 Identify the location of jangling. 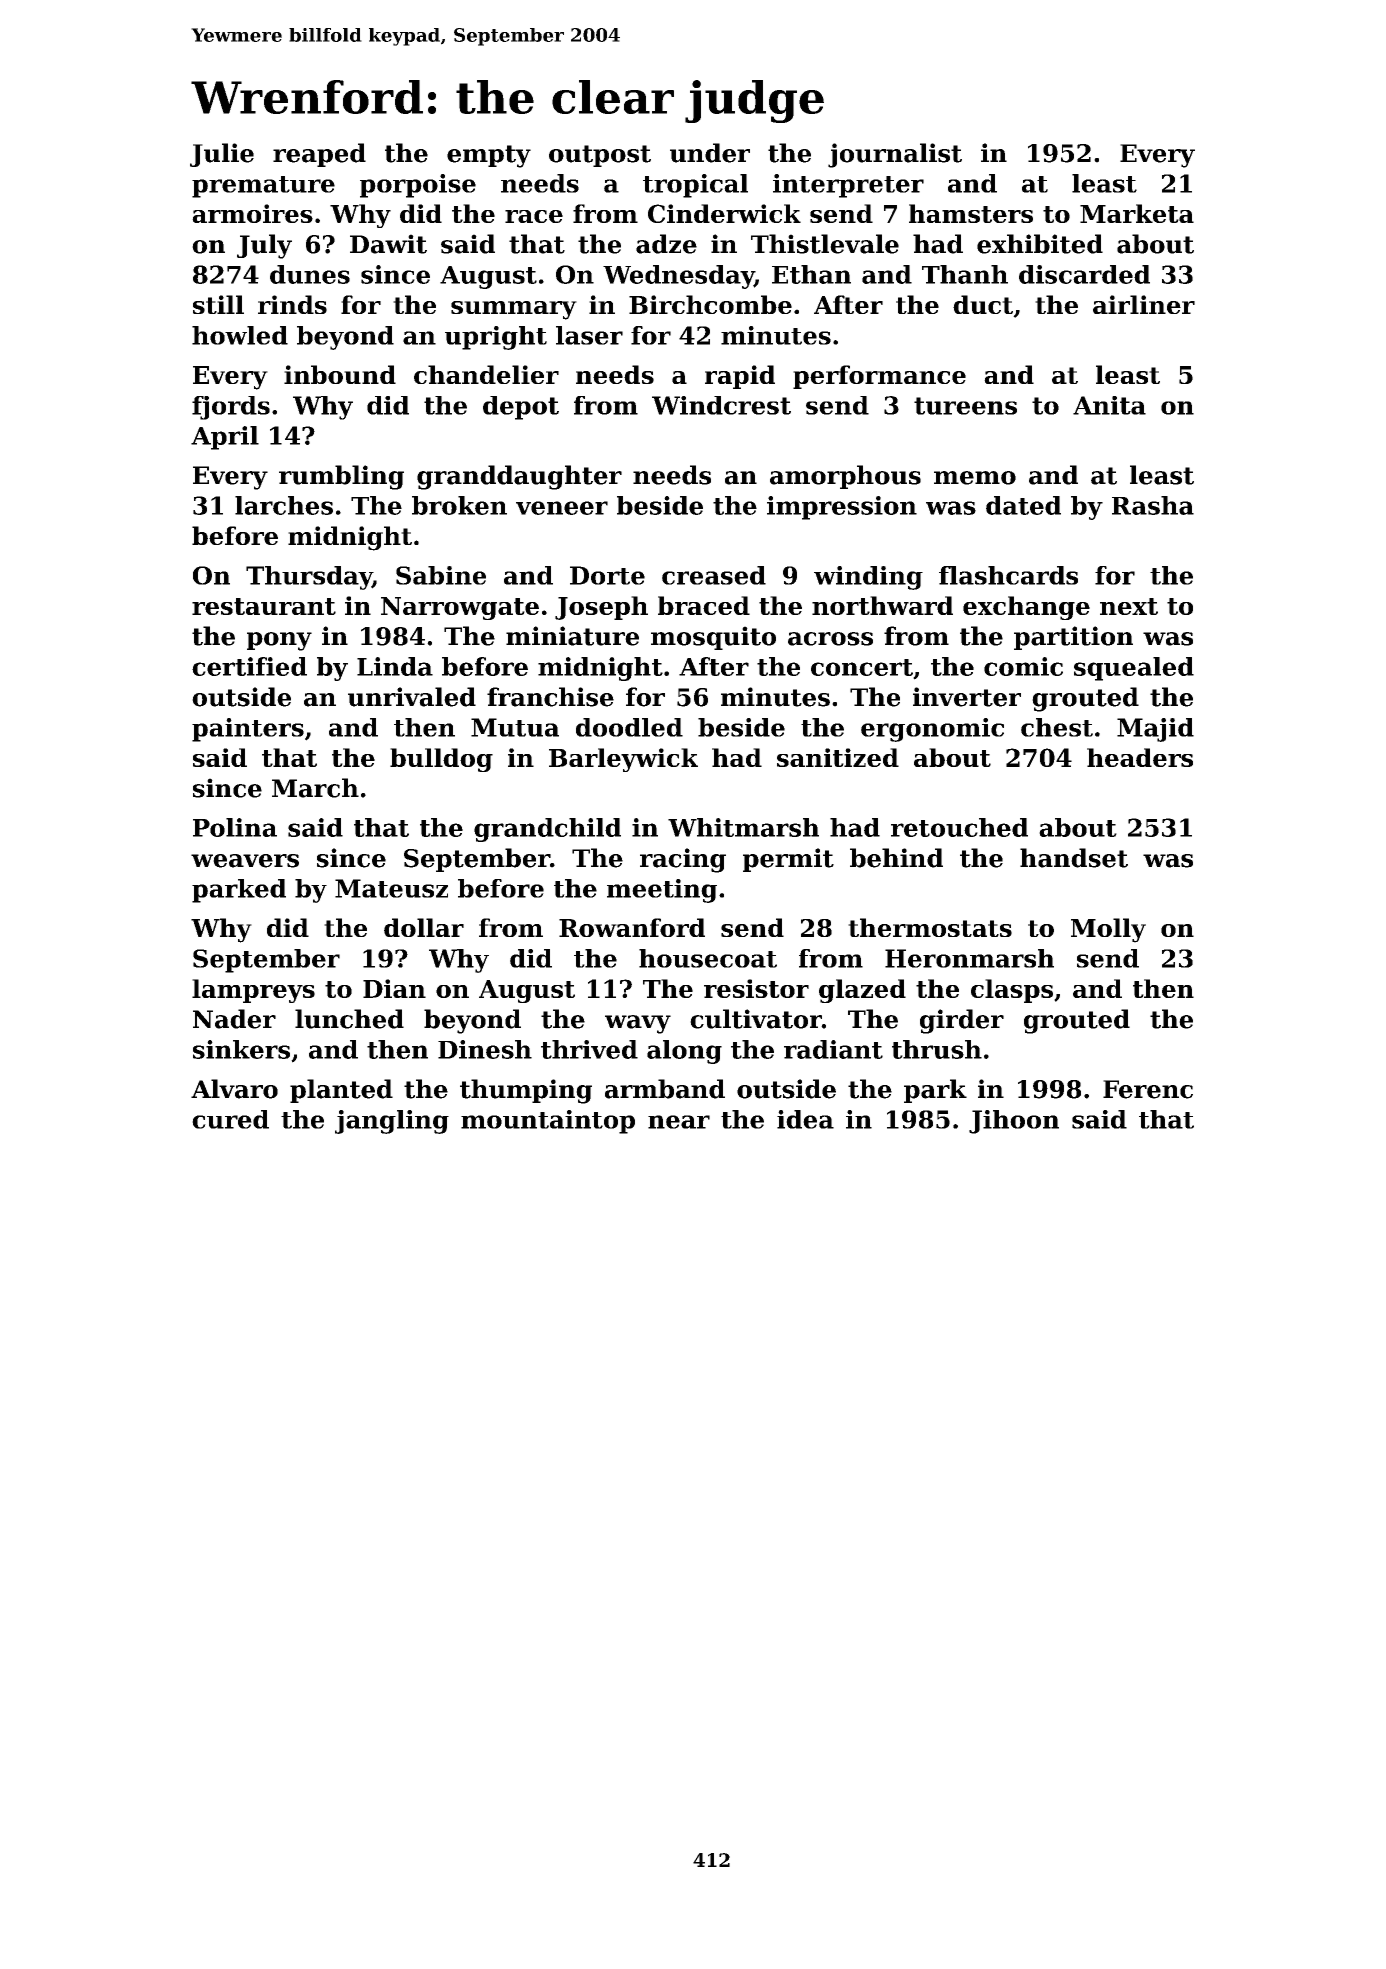
(392, 1122).
